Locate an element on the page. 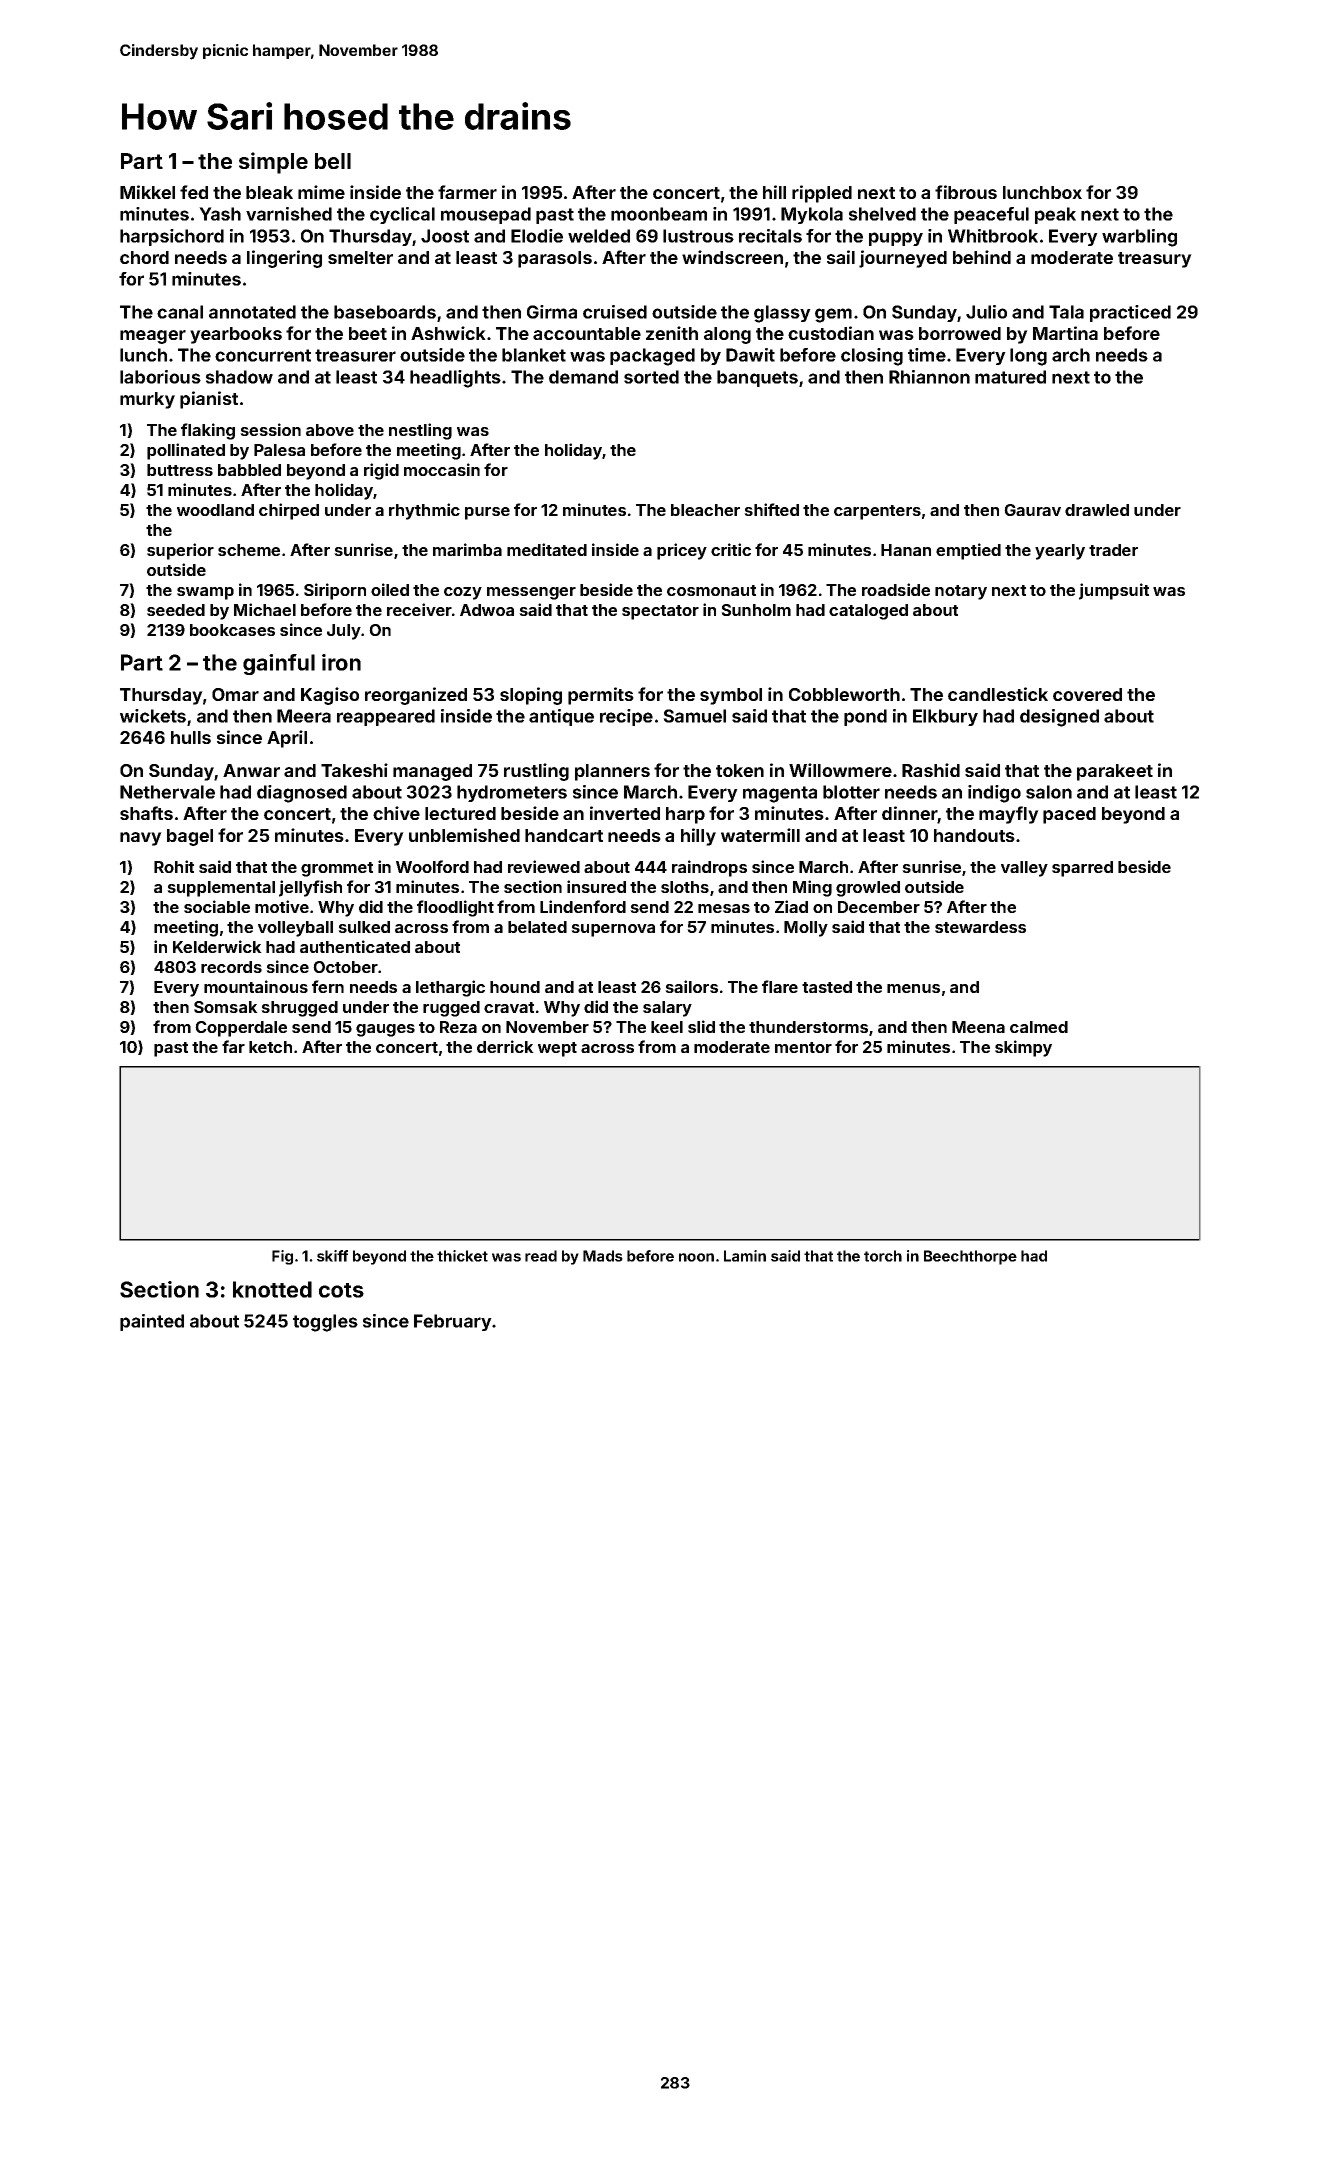 Image resolution: width=1320 pixels, height=2174 pixels. demand is located at coordinates (583, 377).
